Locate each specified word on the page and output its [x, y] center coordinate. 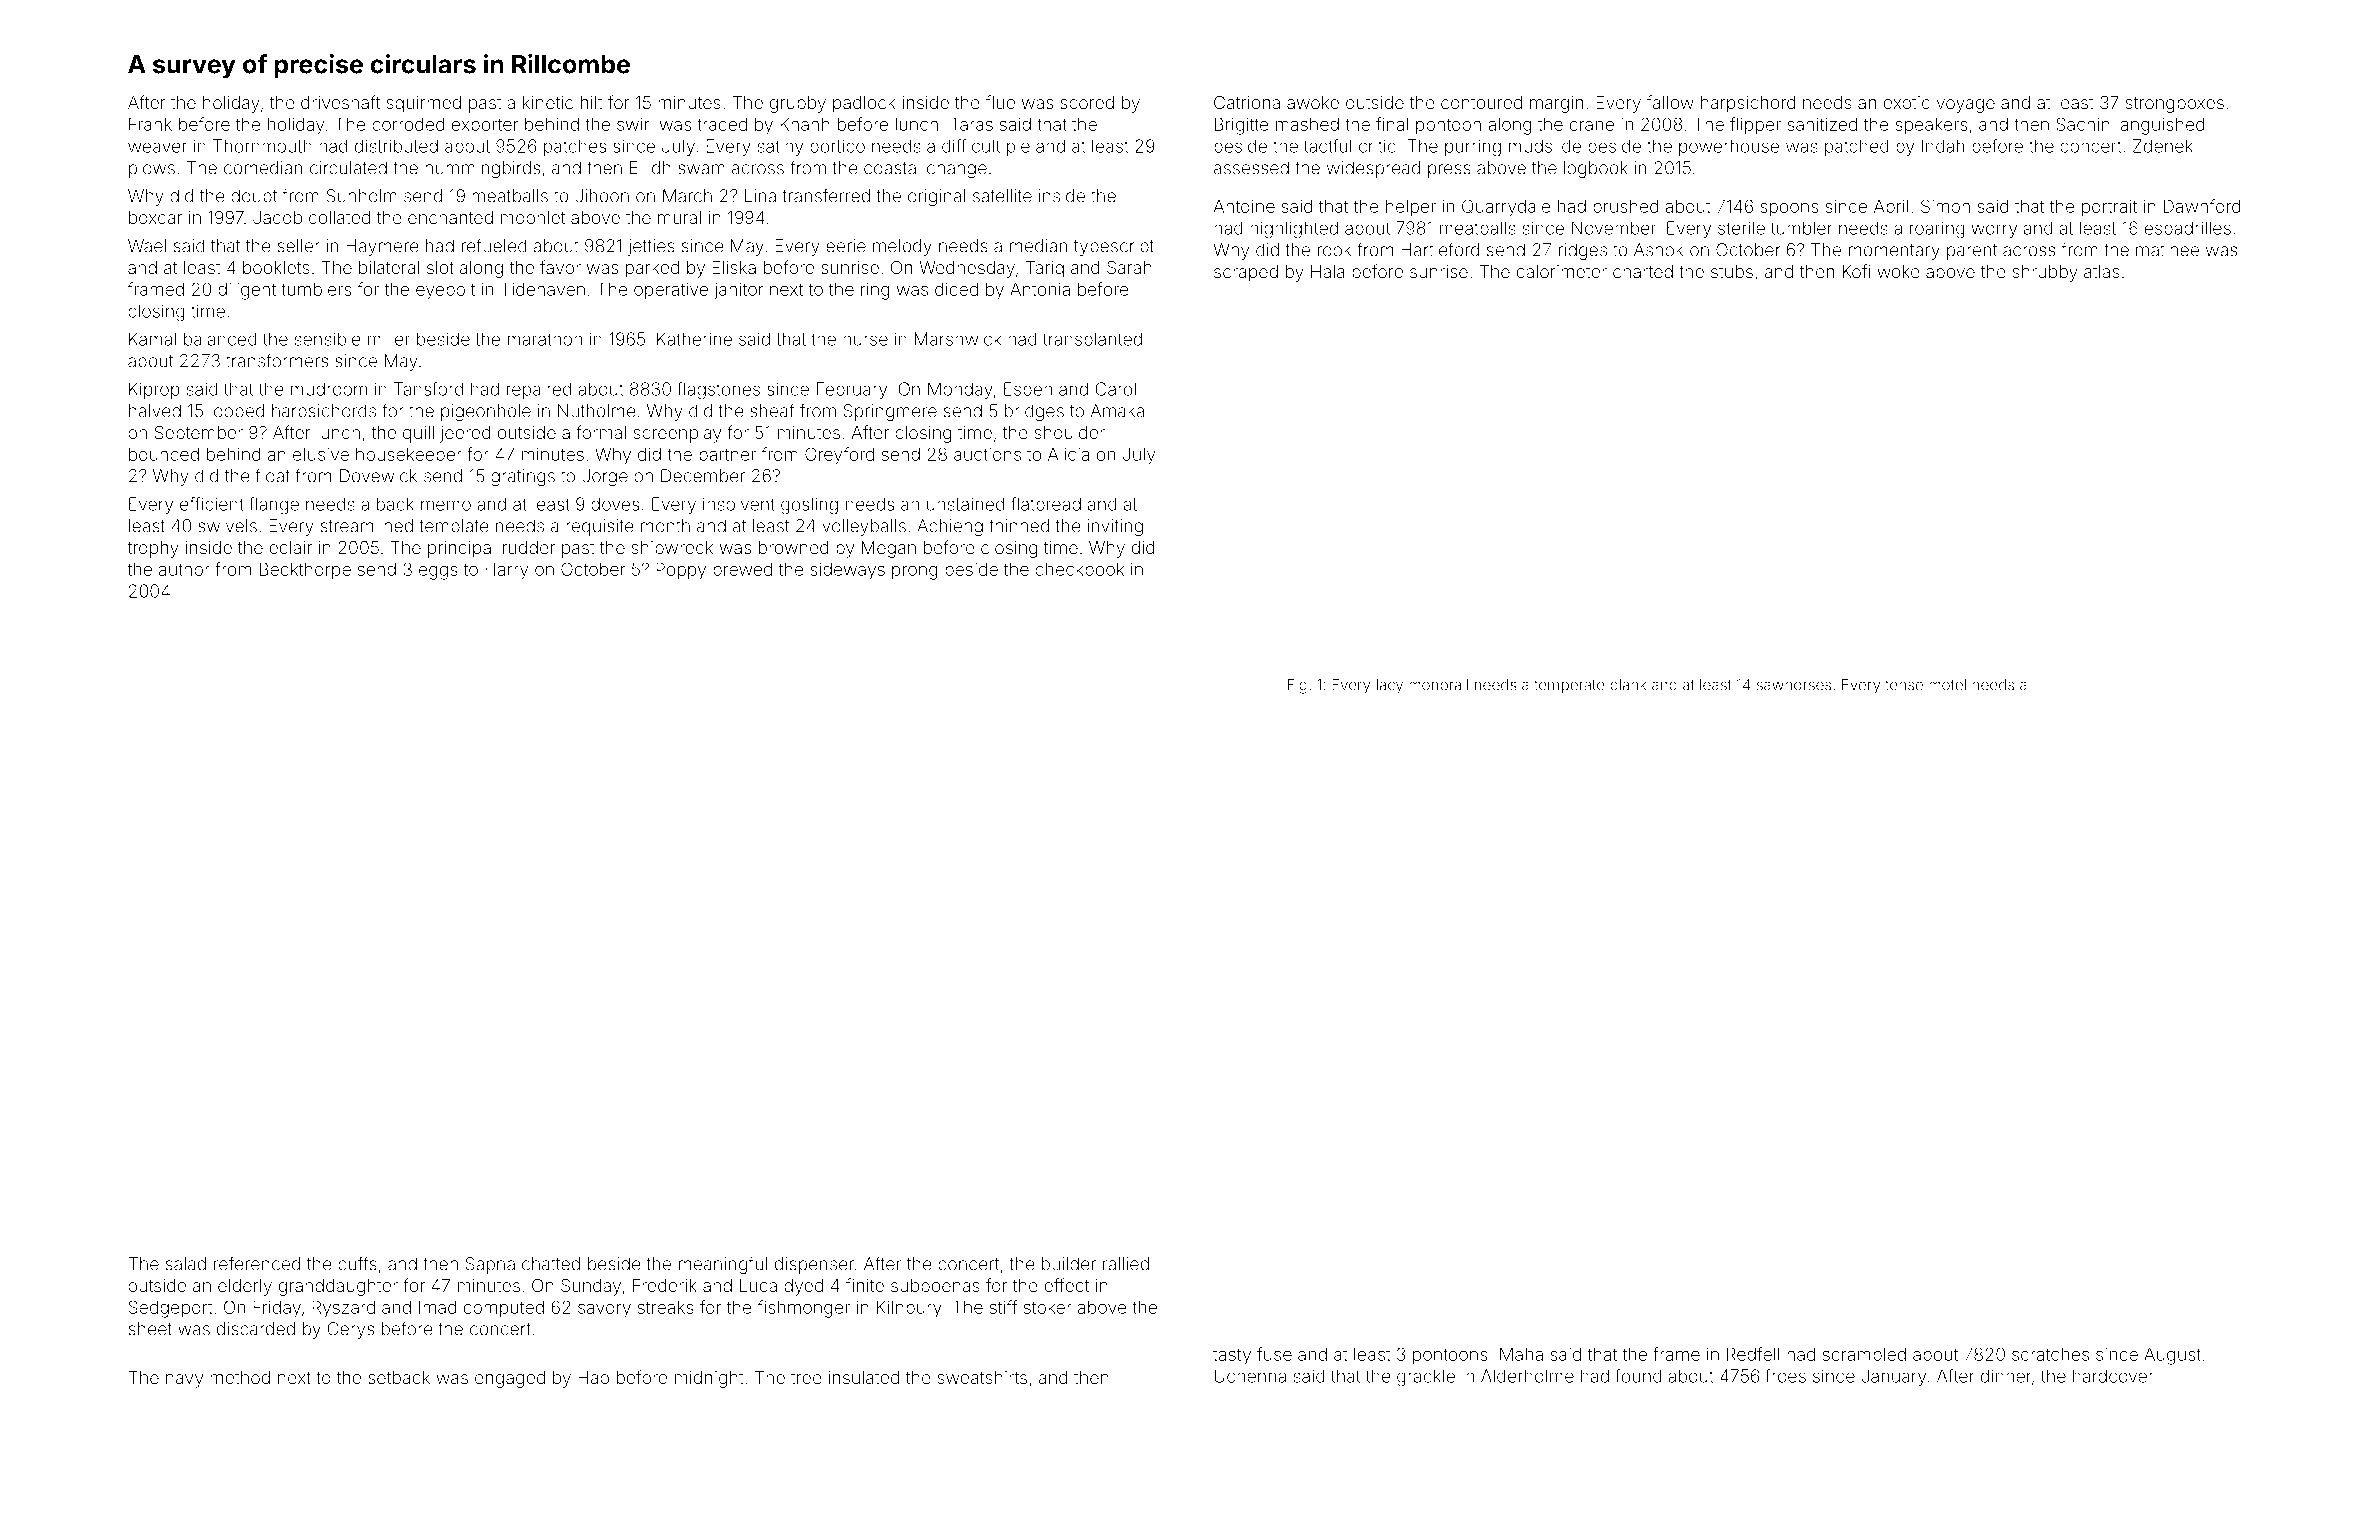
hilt [592, 102]
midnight [709, 1379]
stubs [1732, 271]
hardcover [2113, 1376]
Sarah [1129, 267]
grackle [1426, 1378]
